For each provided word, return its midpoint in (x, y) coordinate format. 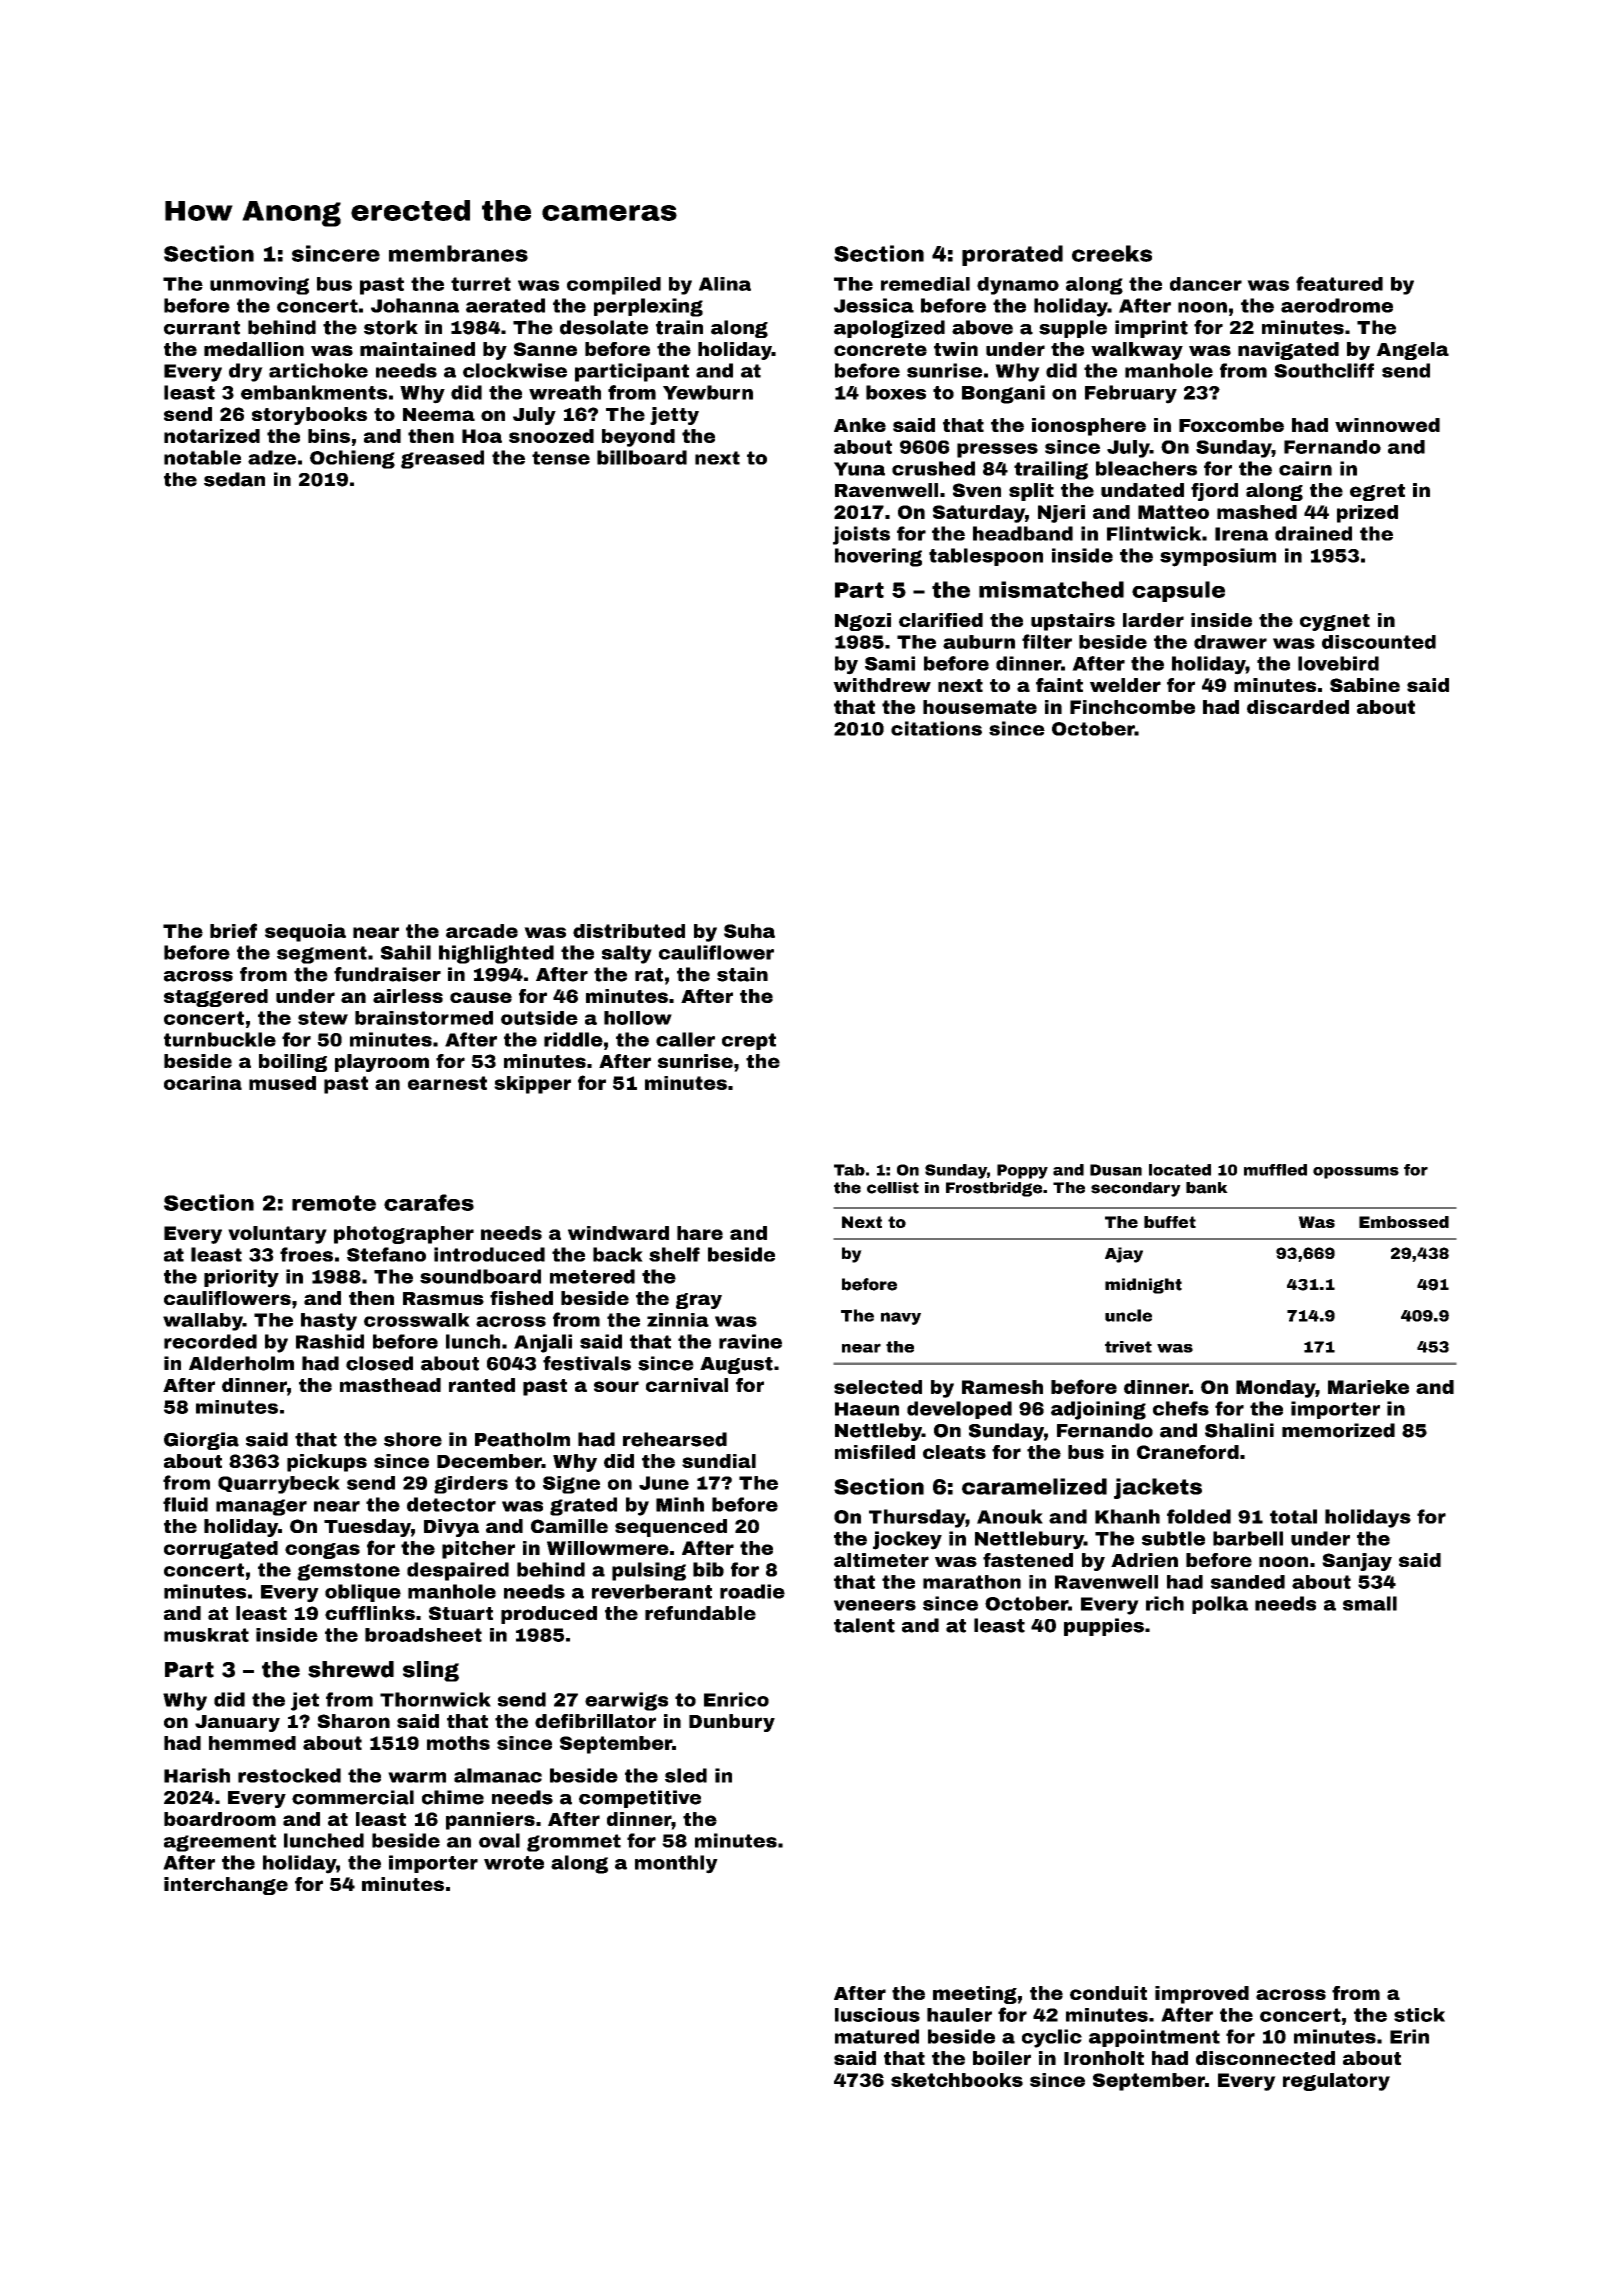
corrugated (221, 1550)
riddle (573, 1039)
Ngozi (863, 622)
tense (561, 458)
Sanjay (1357, 1562)
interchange (226, 1886)
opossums (1356, 1173)
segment (322, 955)
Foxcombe (1231, 425)
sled (686, 1775)
